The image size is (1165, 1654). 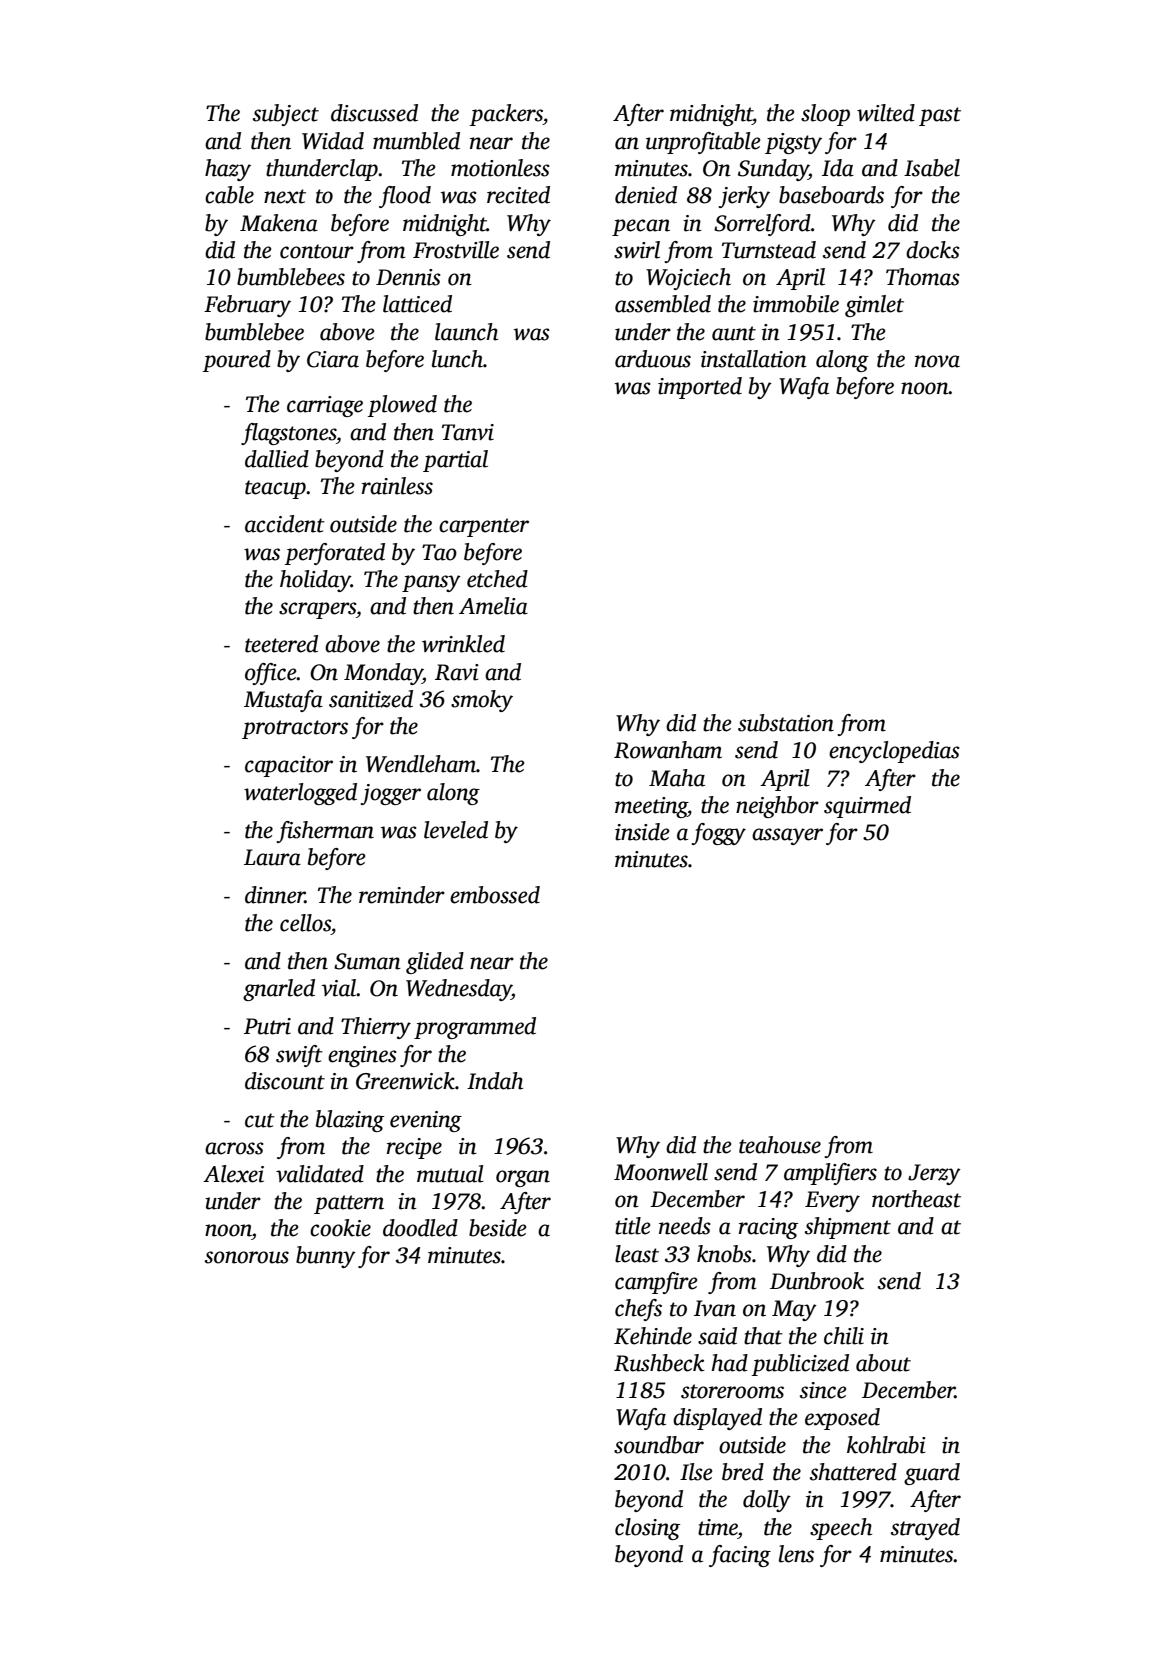 What do you see at coordinates (326, 1257) in the image?
I see `bunny` at bounding box center [326, 1257].
